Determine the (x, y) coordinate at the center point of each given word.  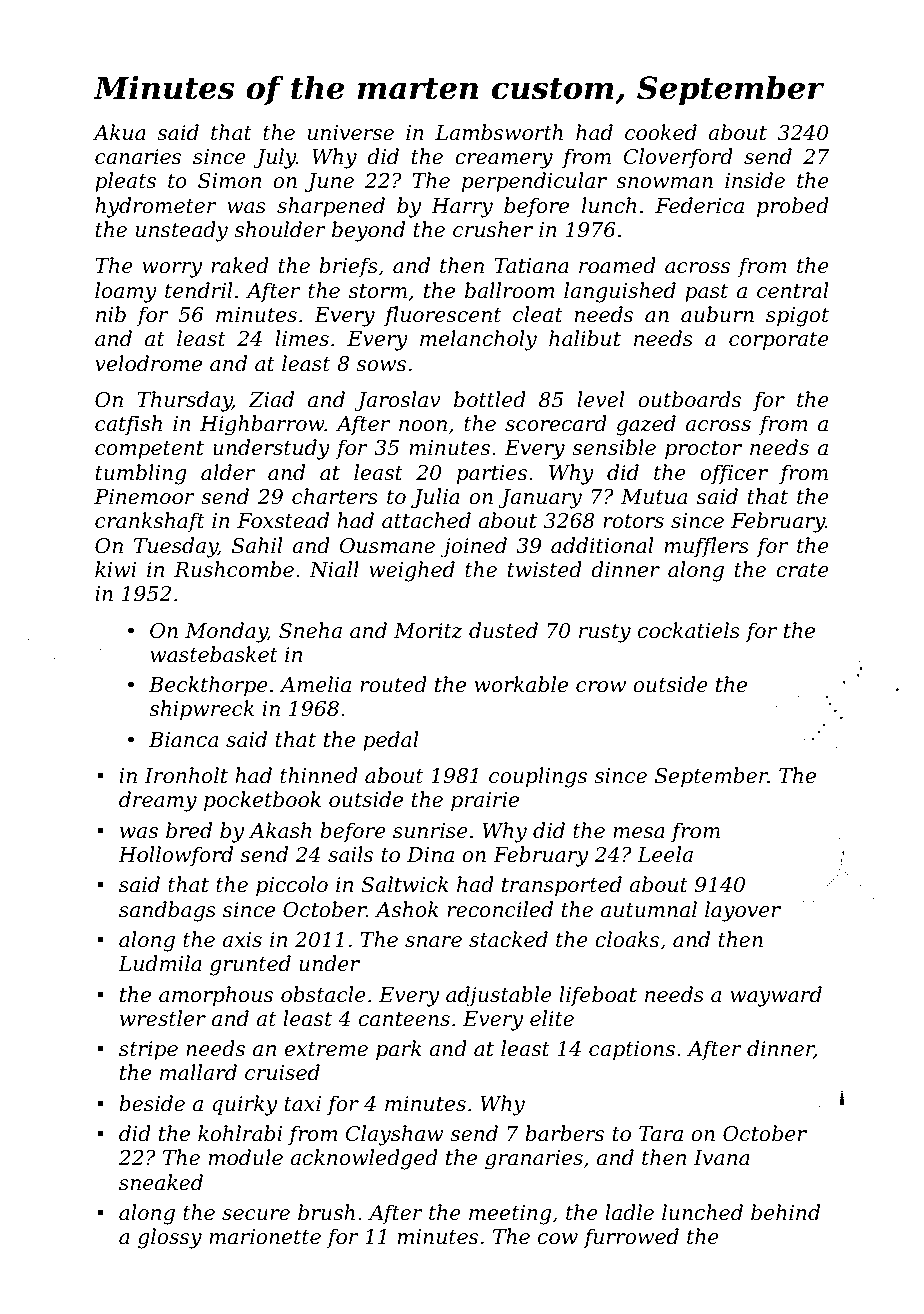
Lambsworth (499, 132)
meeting (510, 1215)
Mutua (654, 497)
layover (743, 911)
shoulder (280, 229)
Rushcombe (234, 569)
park (399, 1050)
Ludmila (160, 963)
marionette (265, 1237)
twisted (545, 569)
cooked (661, 132)
